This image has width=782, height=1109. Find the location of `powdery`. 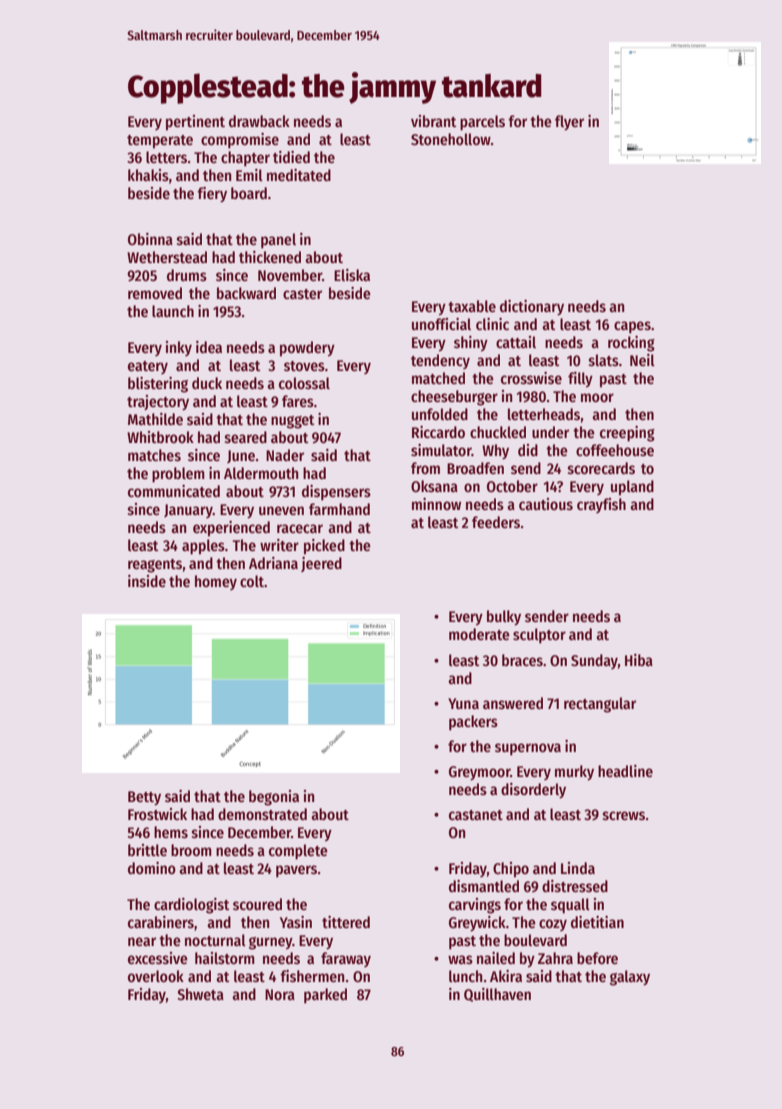

powdery is located at coordinates (307, 349).
